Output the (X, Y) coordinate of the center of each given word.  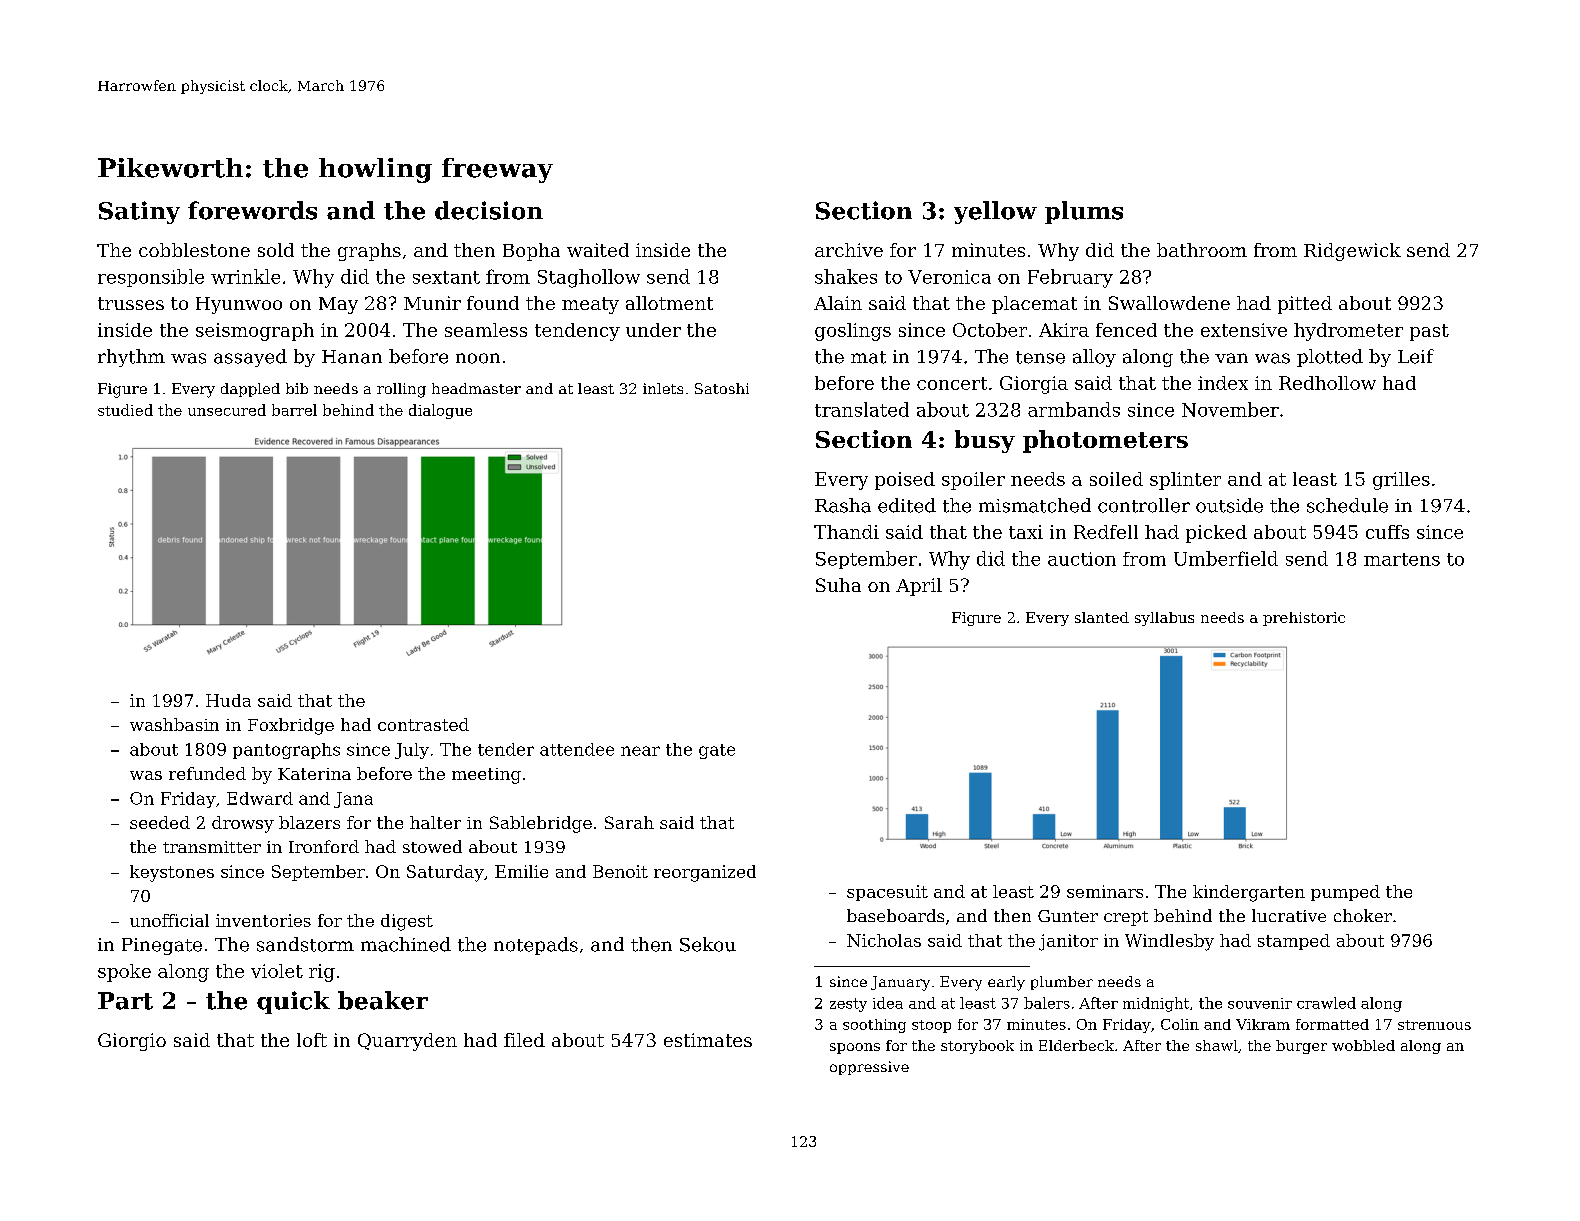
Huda (228, 700)
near (640, 751)
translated (862, 409)
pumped (1345, 893)
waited (598, 250)
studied (125, 410)
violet (277, 971)
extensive (1244, 330)
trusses (131, 303)
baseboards (895, 915)
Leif (1416, 356)
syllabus (1164, 619)
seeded (160, 822)
